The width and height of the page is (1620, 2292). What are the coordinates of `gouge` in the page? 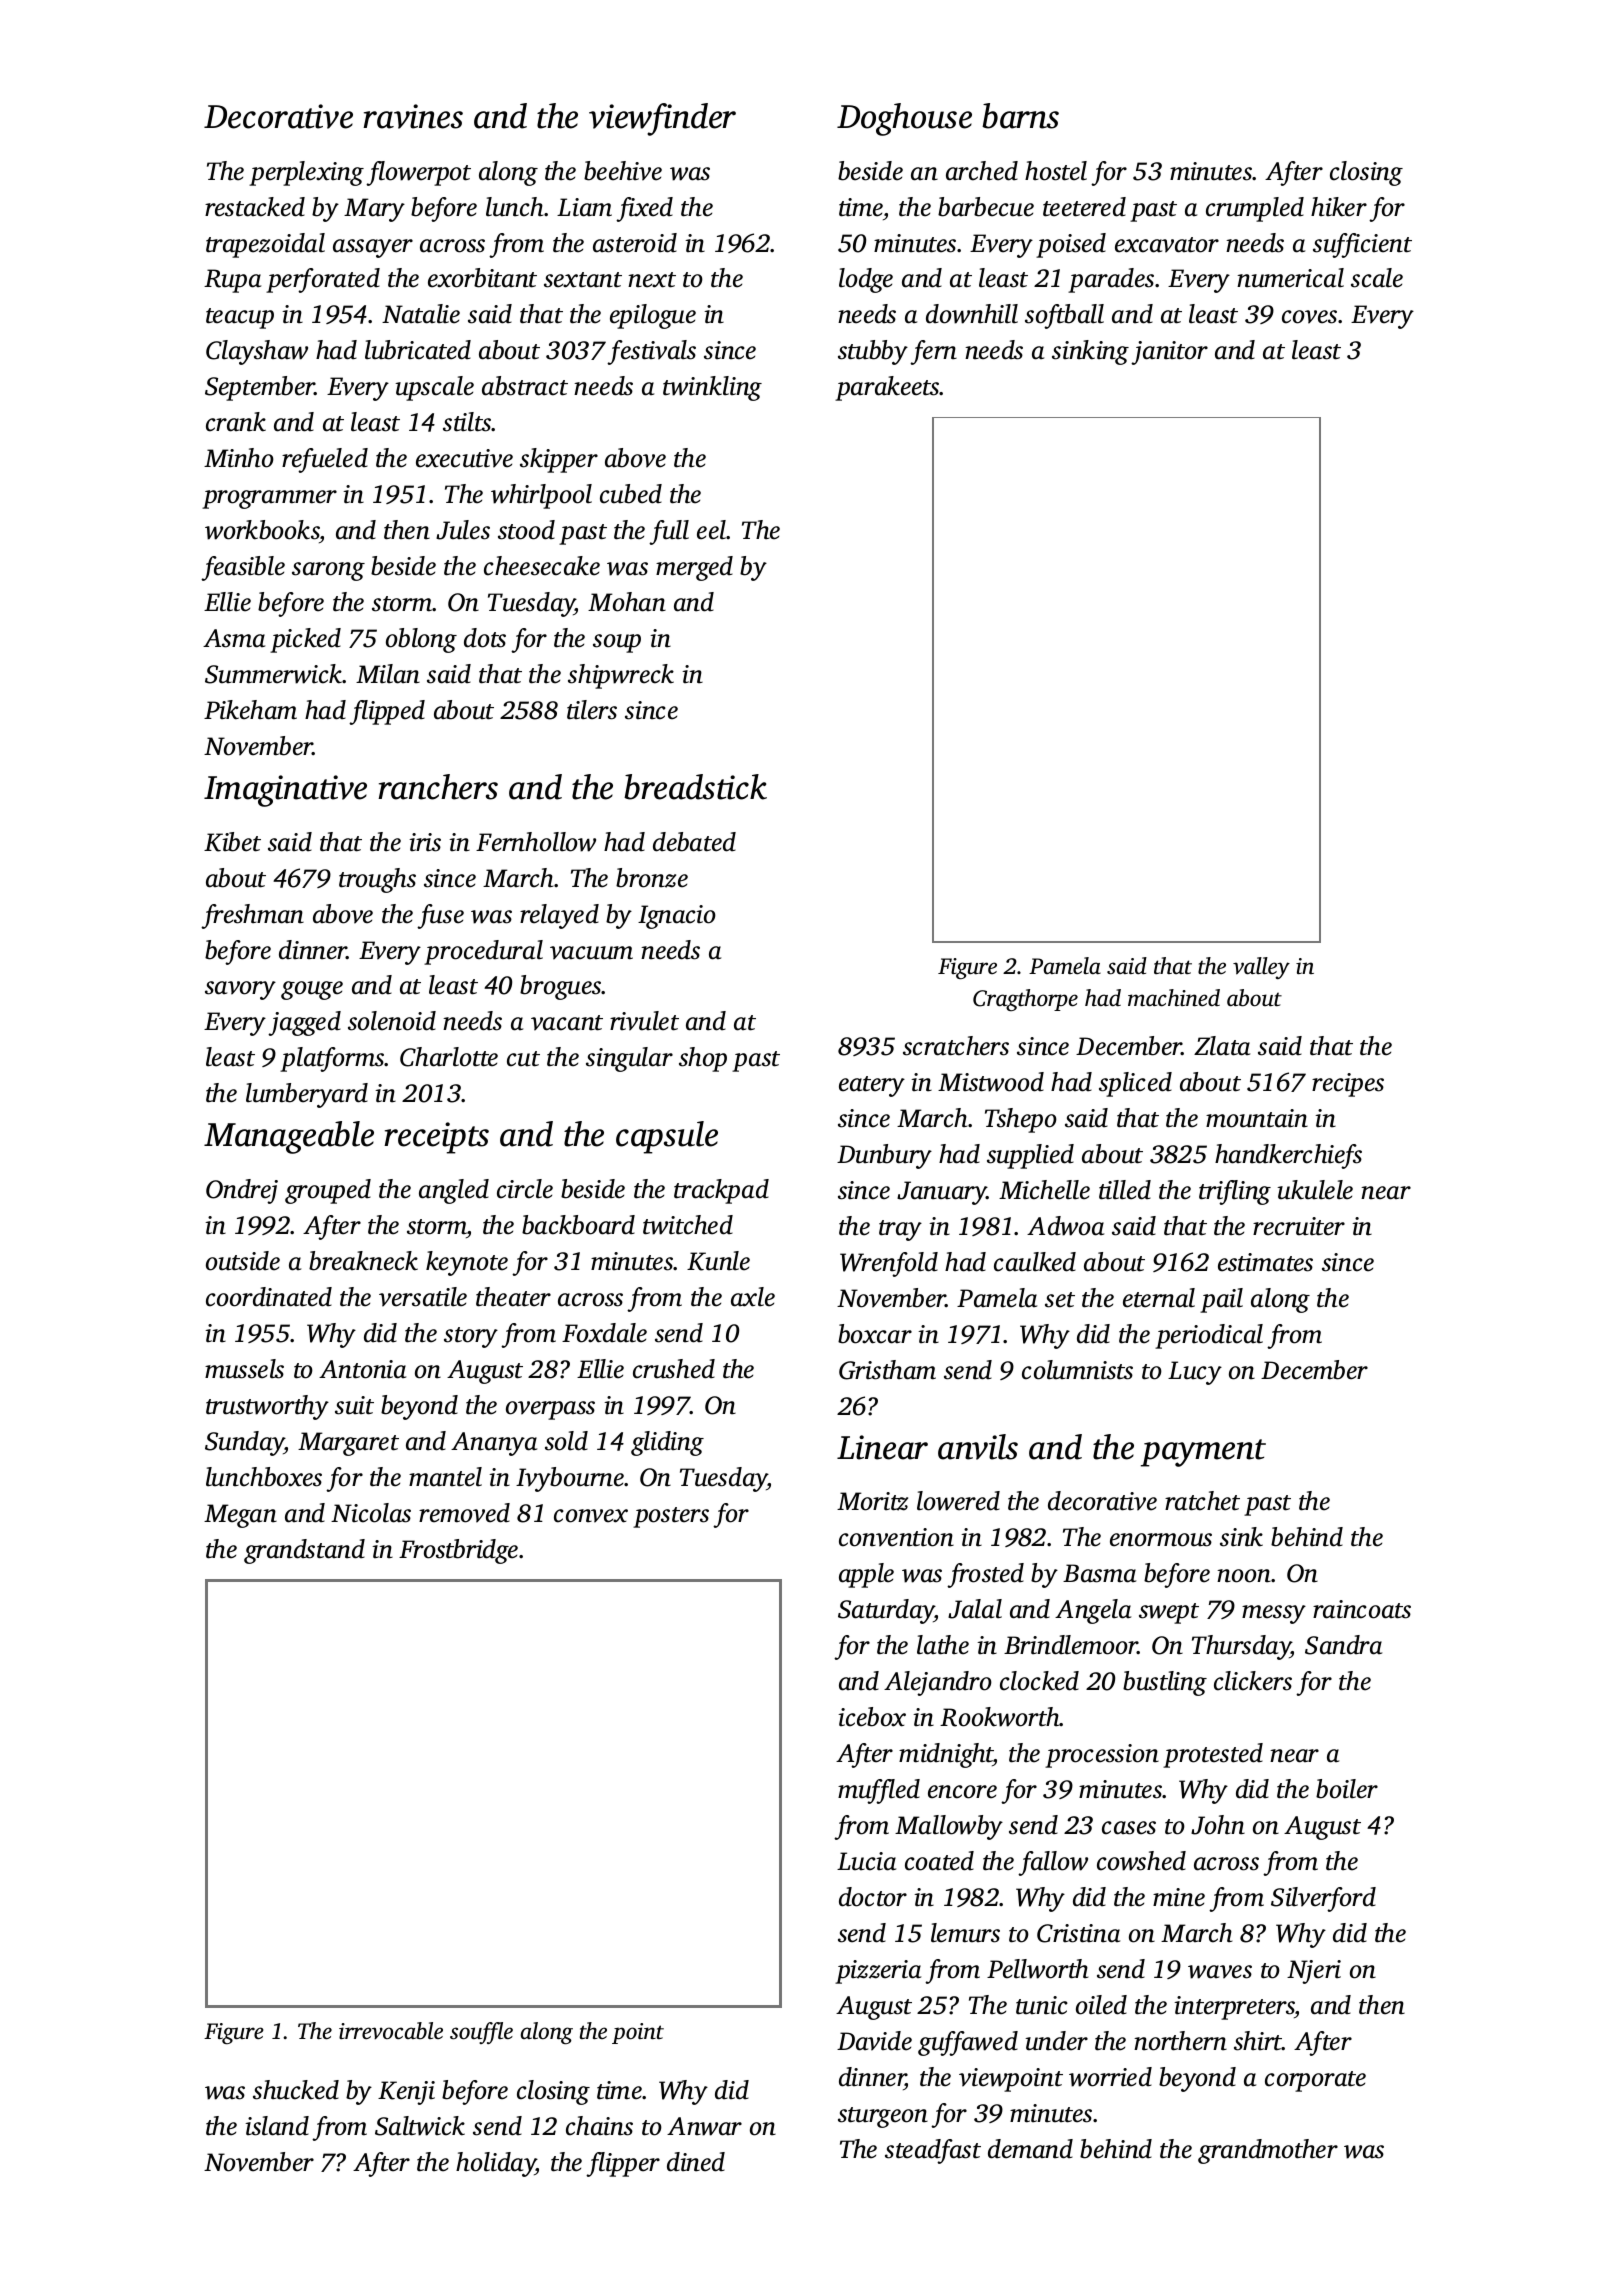 It's located at (312, 990).
